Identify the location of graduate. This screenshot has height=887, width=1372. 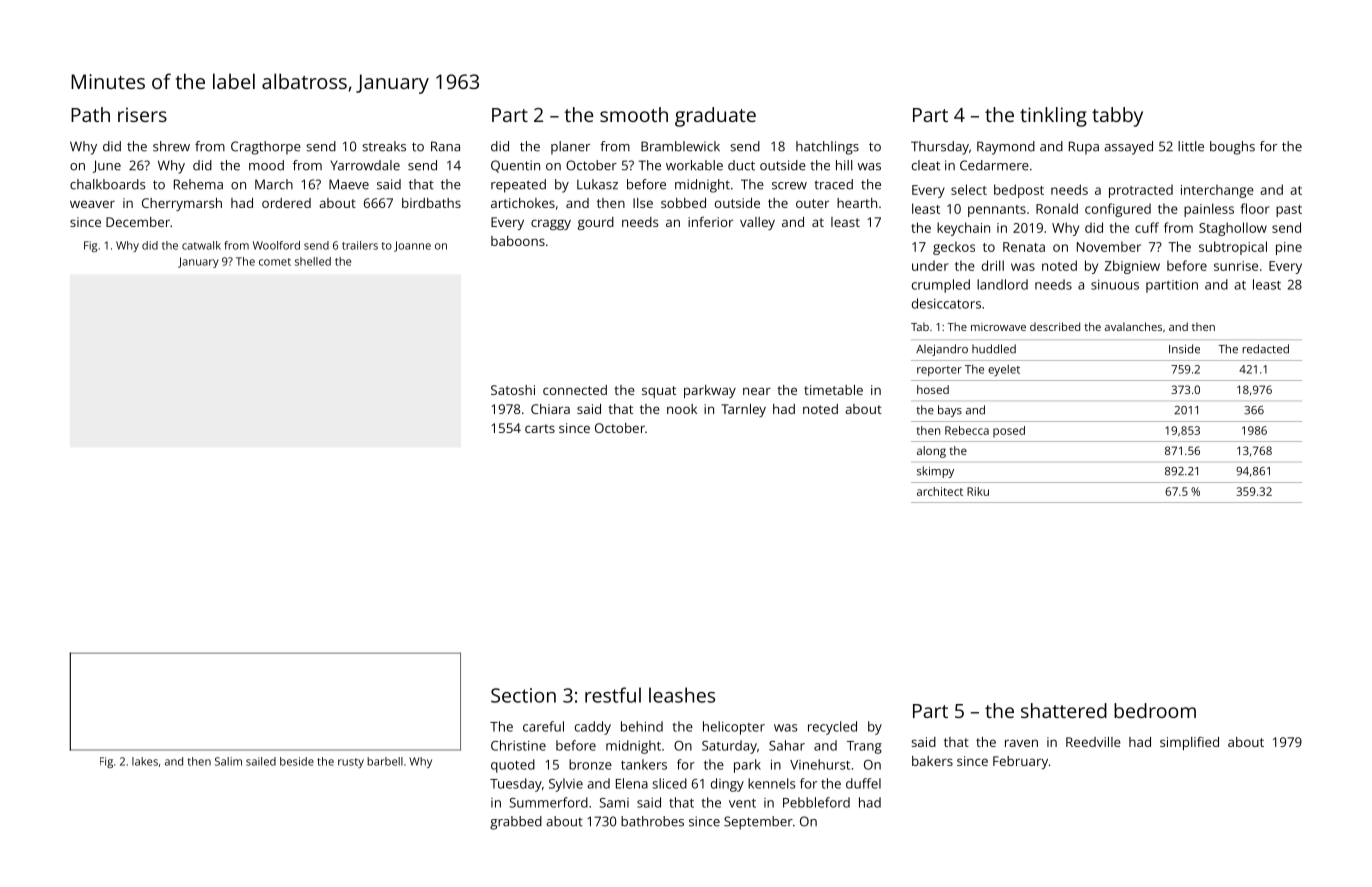
(715, 117).
